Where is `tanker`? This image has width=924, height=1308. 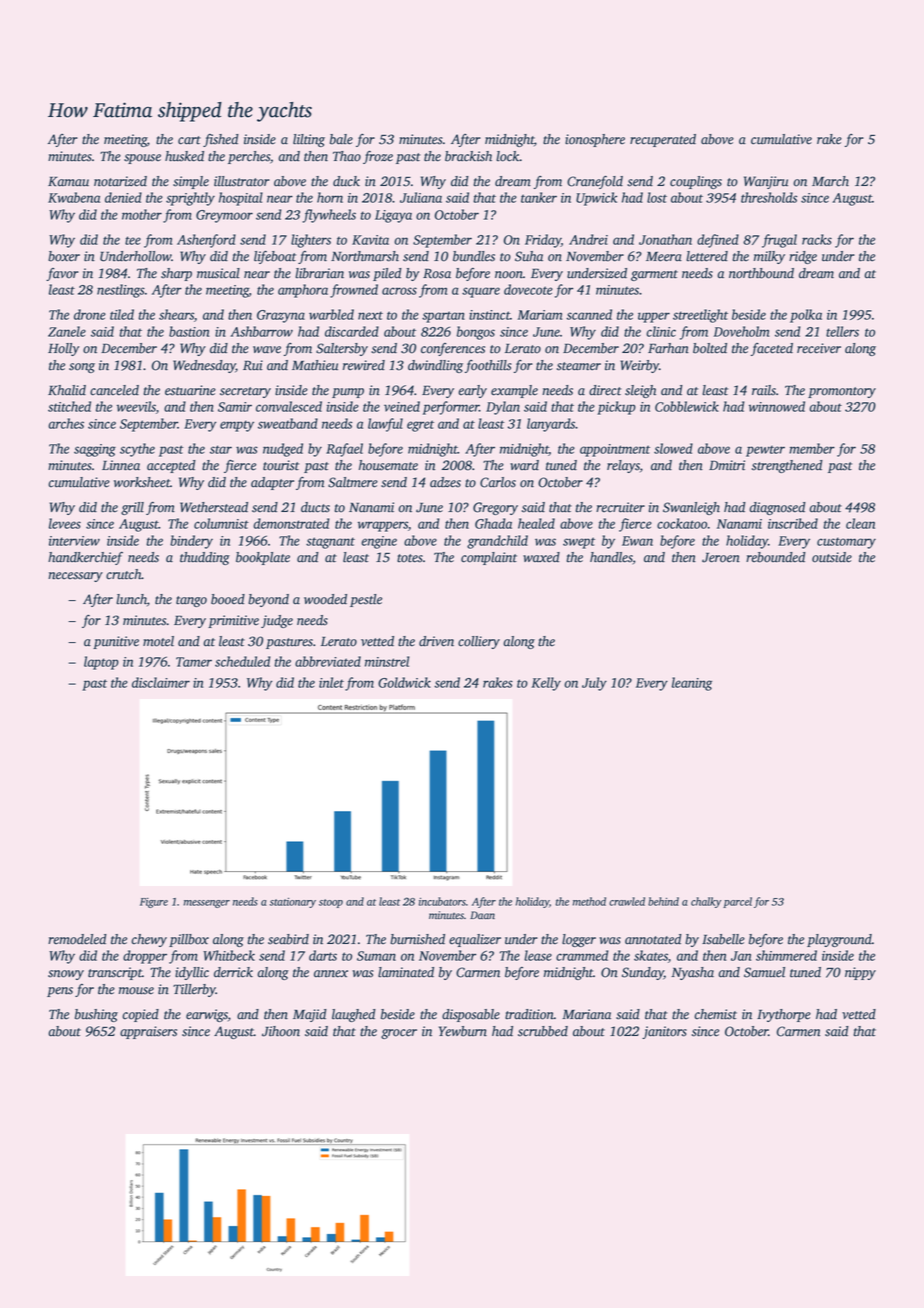 tanker is located at coordinates (539, 197).
